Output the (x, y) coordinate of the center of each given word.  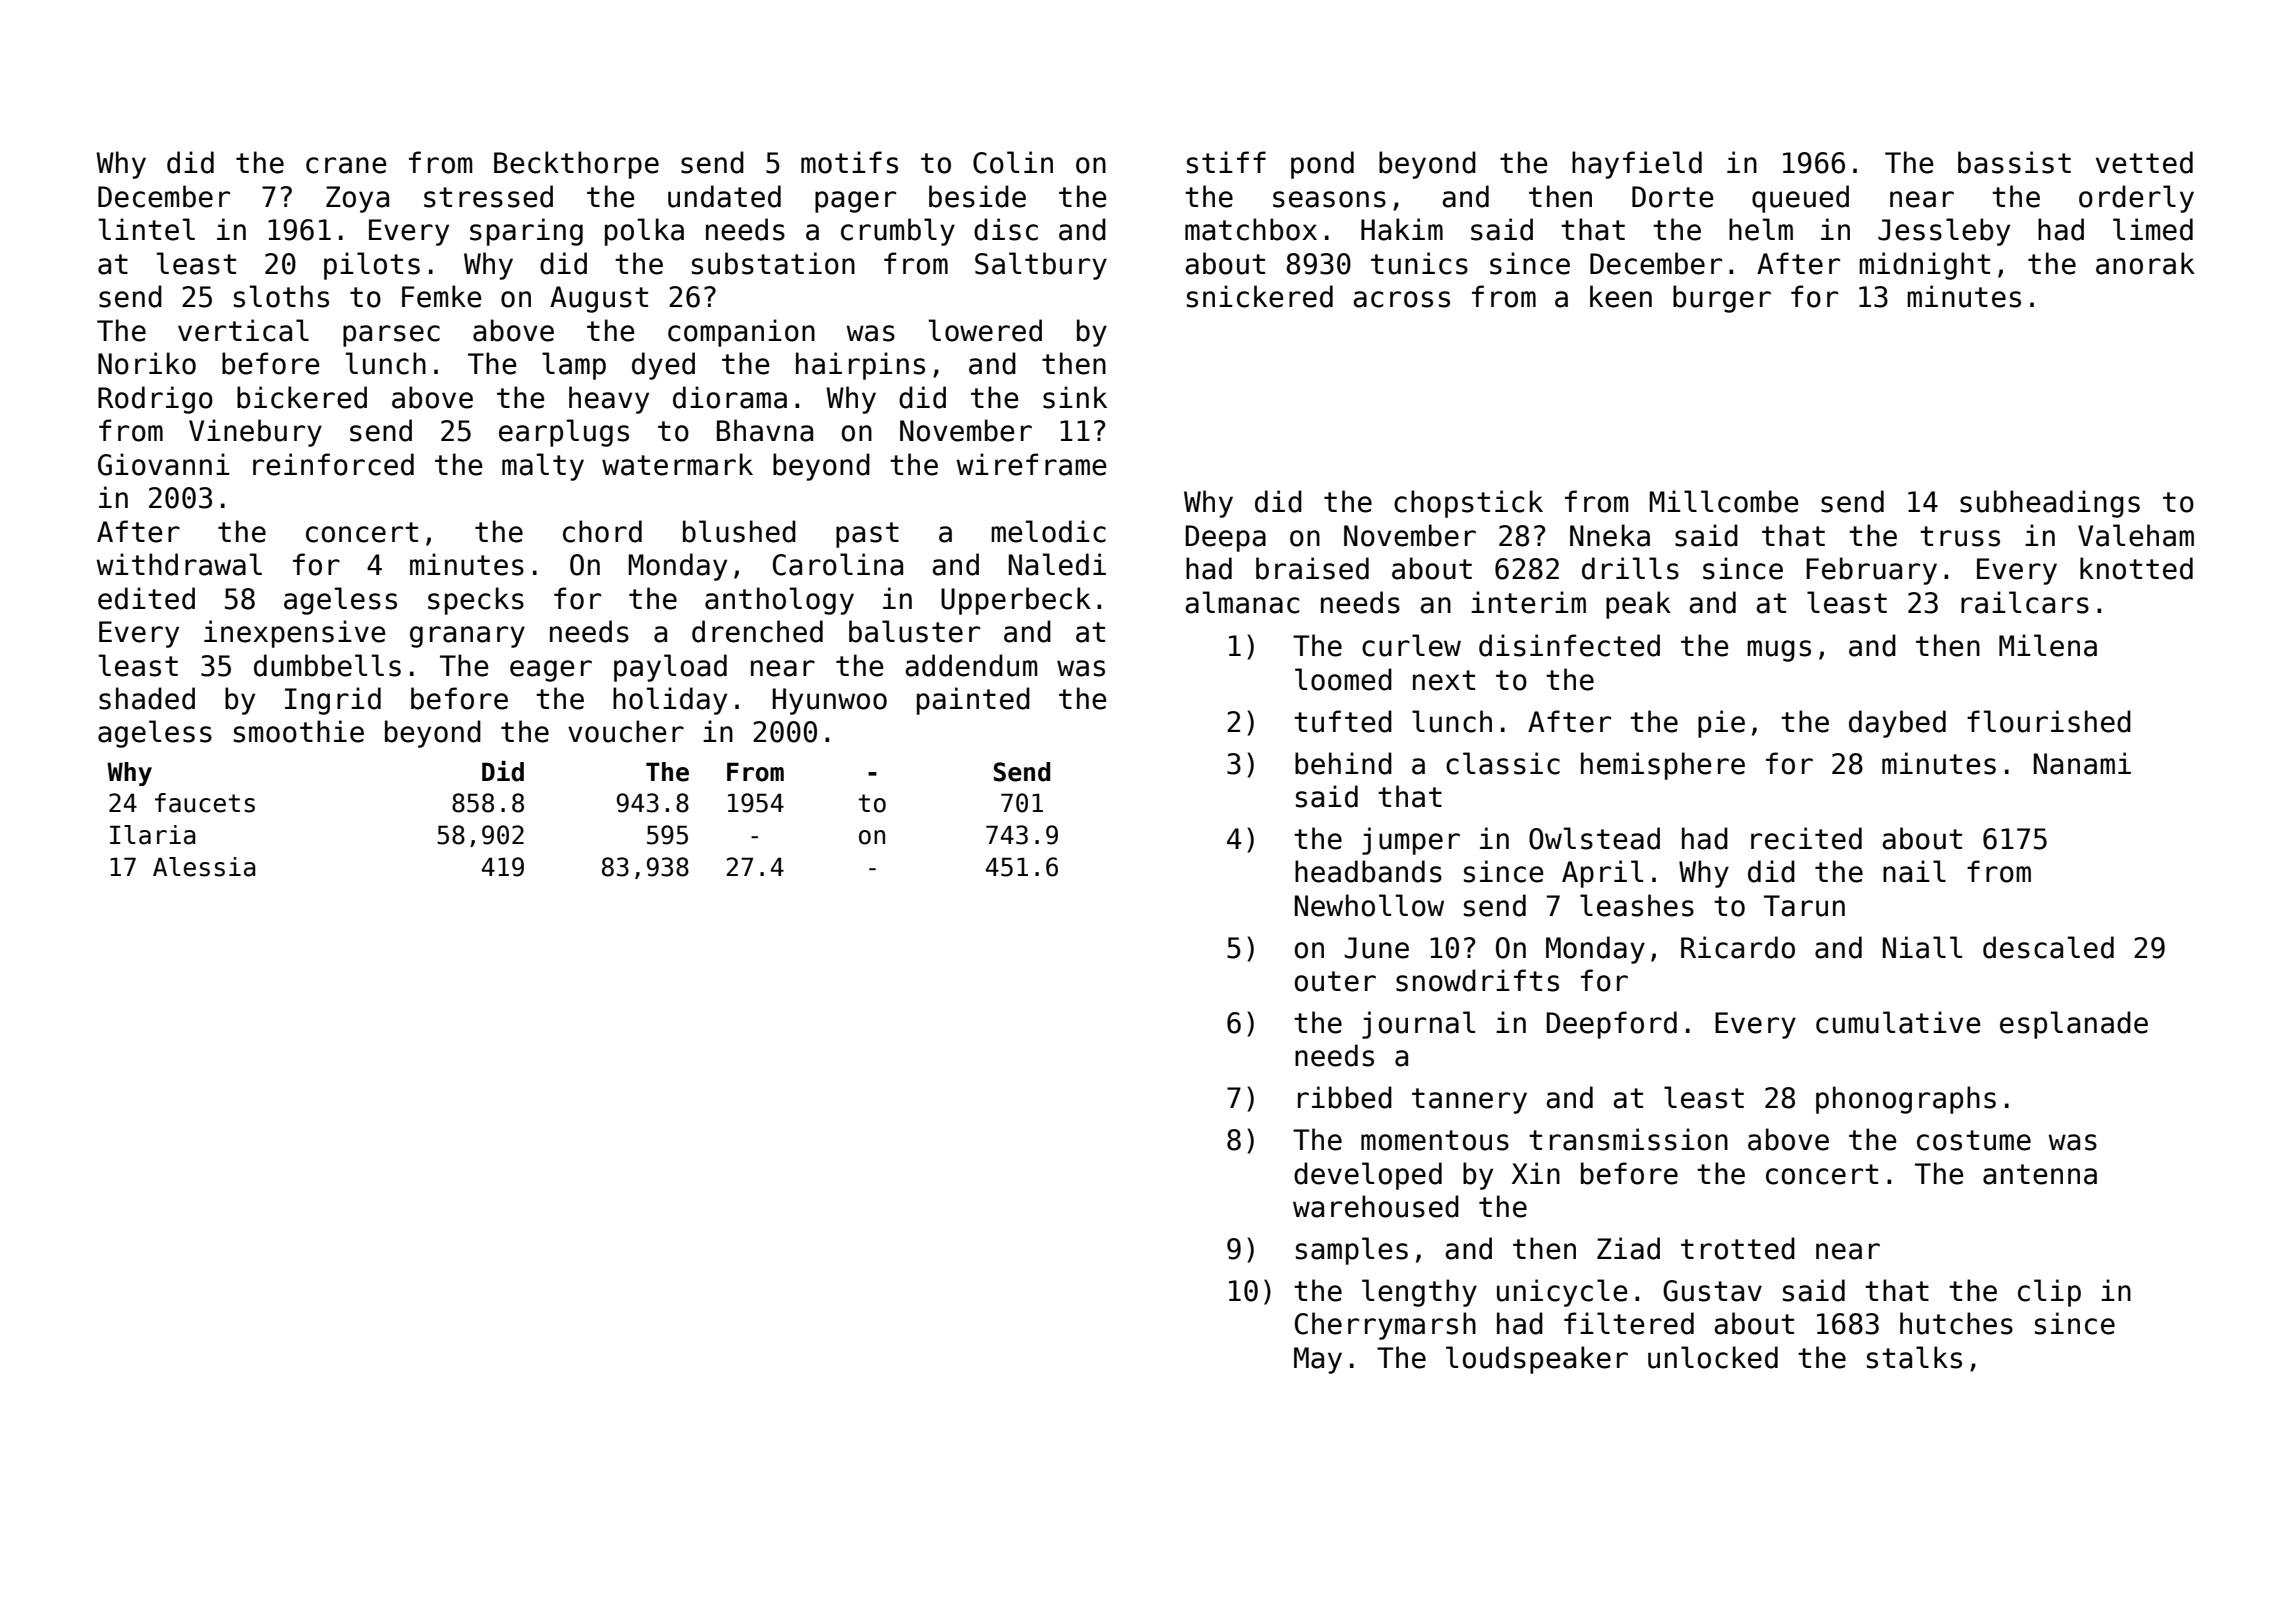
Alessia (204, 867)
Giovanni (164, 464)
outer (1335, 981)
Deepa (1226, 538)
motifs (849, 162)
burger (1722, 299)
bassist (2014, 162)
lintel (147, 229)
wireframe (1031, 464)
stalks (1914, 1357)
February (1871, 571)
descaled (2048, 947)
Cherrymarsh (1385, 1326)
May (1318, 1360)
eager (551, 671)
